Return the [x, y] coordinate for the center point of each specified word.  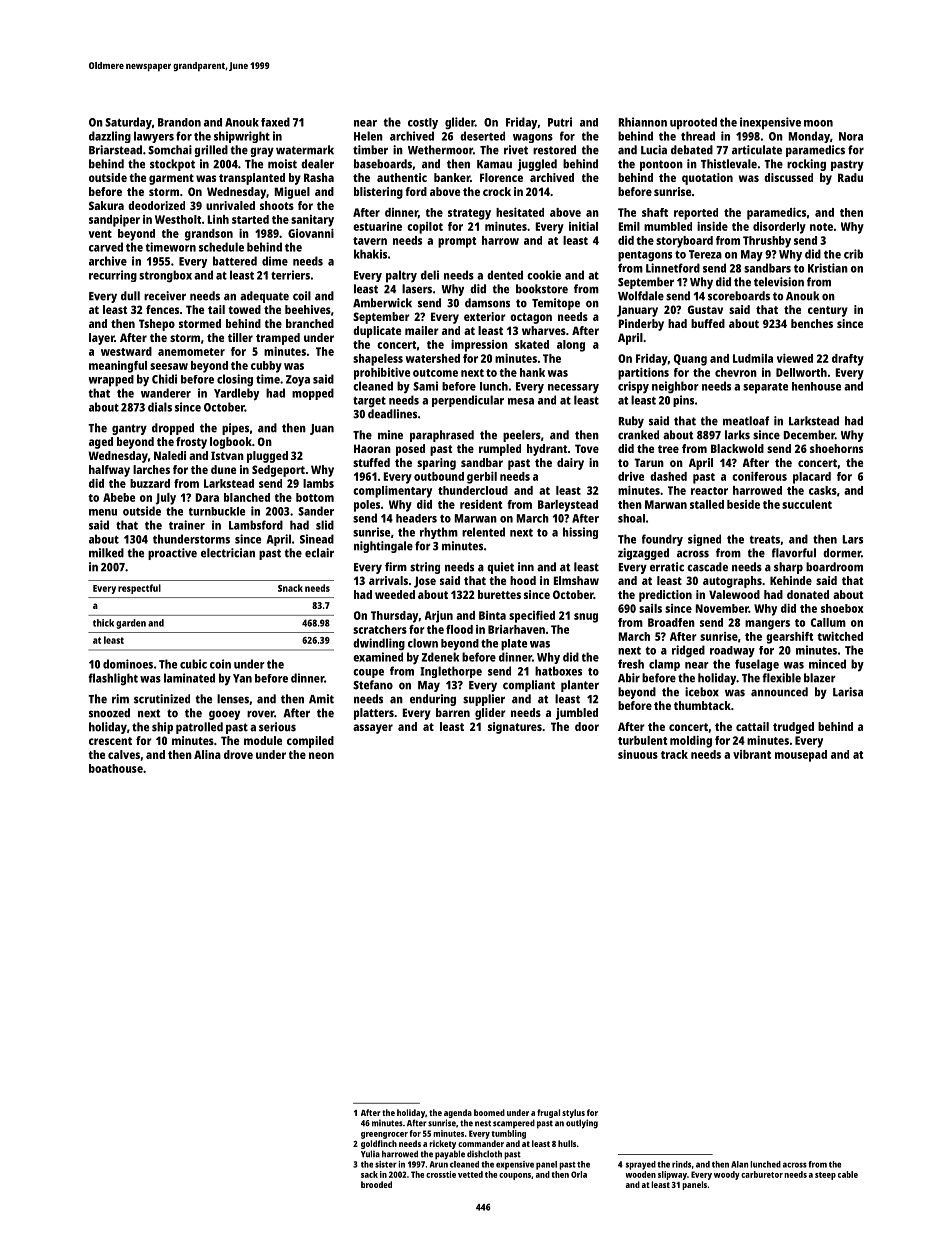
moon [818, 123]
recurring [113, 276]
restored [554, 150]
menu [103, 512]
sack [369, 1174]
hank [532, 372]
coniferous [759, 476]
